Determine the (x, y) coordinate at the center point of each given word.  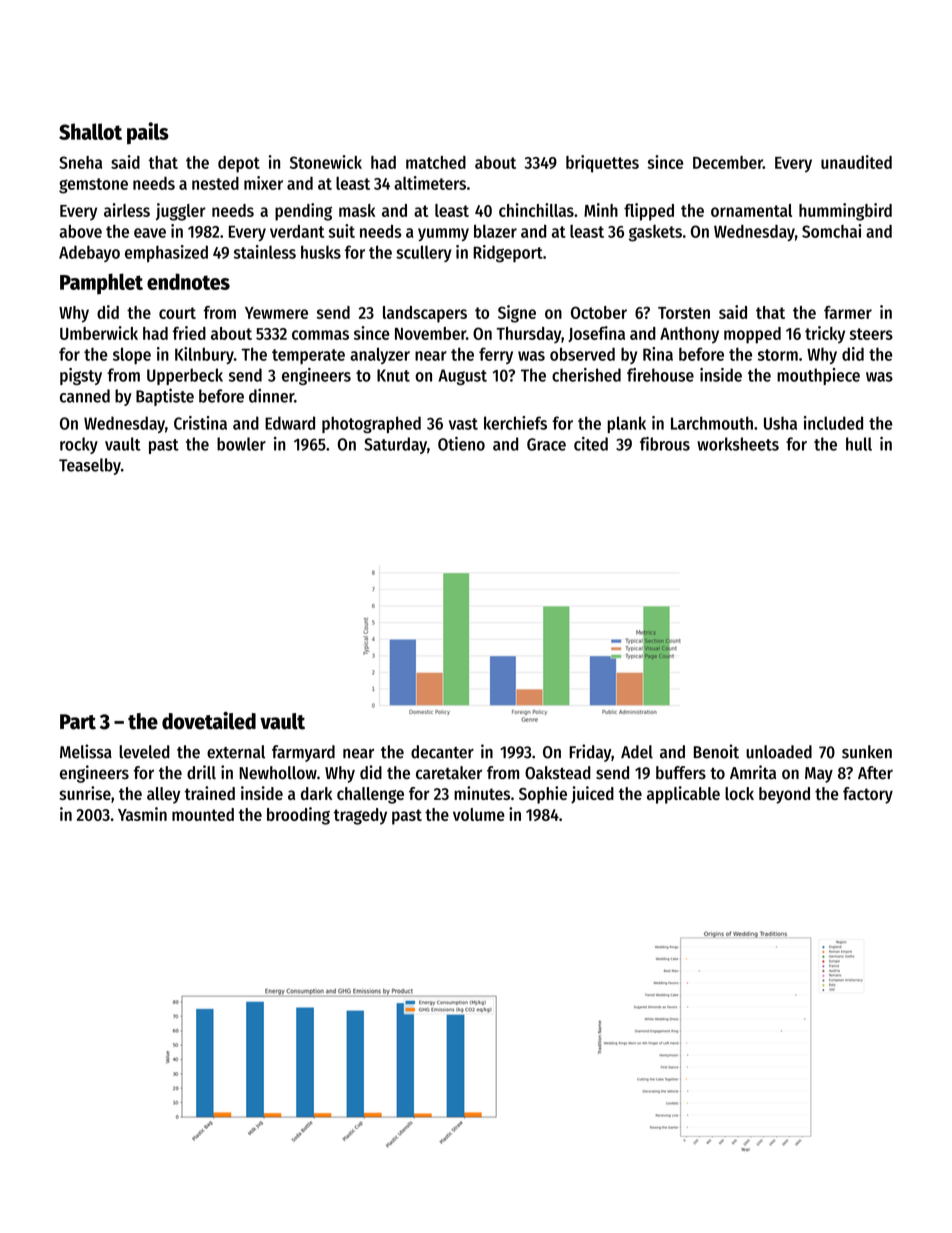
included (833, 423)
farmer (848, 312)
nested (215, 183)
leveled (144, 752)
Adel (637, 752)
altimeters (430, 183)
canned (85, 396)
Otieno (461, 444)
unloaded (779, 752)
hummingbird (845, 212)
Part (78, 722)
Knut (393, 375)
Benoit (716, 751)
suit (342, 231)
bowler (241, 444)
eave (150, 233)
